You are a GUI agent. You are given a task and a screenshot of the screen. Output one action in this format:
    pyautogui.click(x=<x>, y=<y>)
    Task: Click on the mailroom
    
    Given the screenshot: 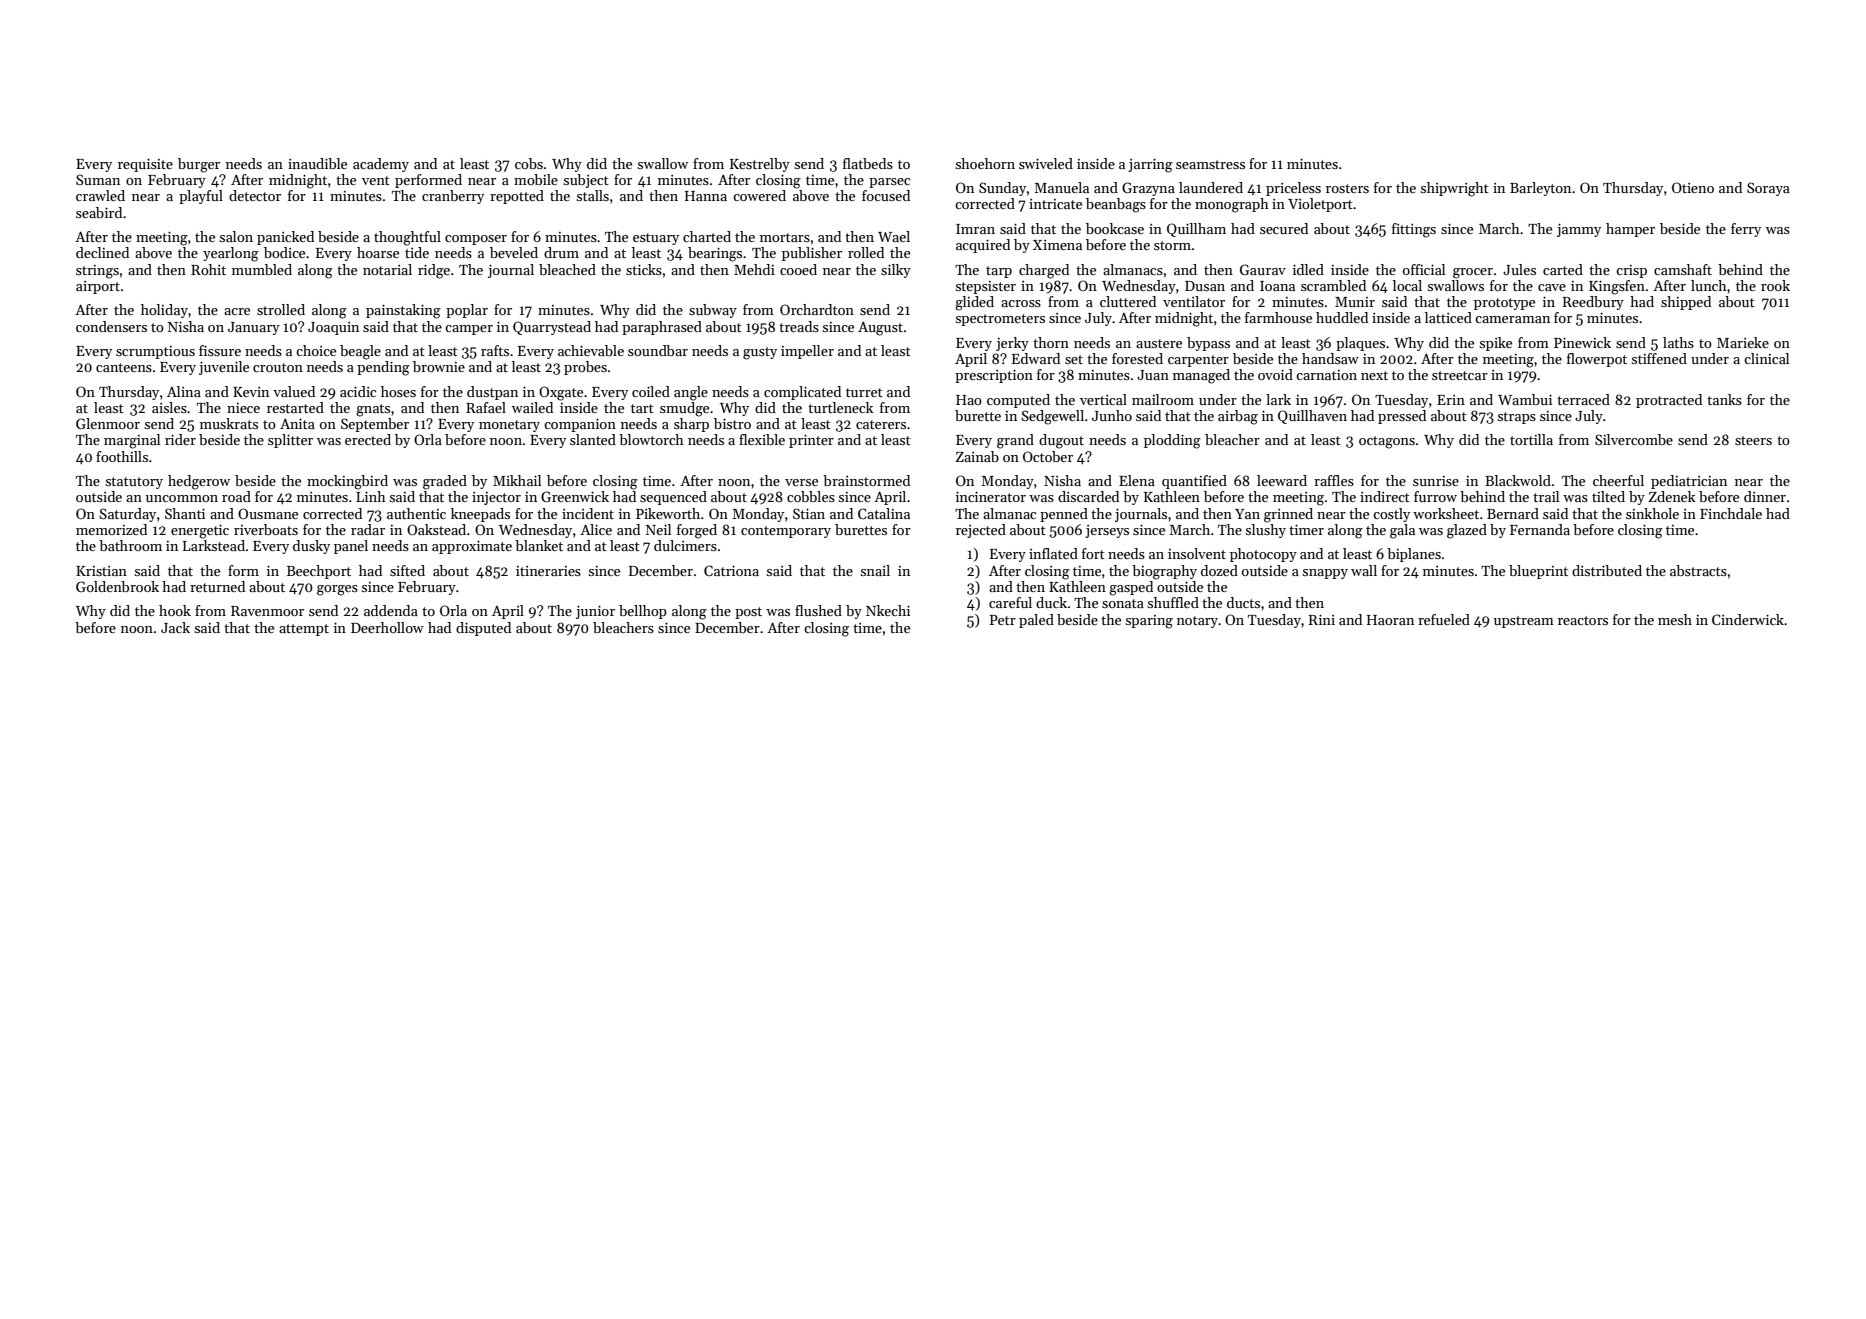 What is the action you would take?
    pyautogui.click(x=1163, y=399)
